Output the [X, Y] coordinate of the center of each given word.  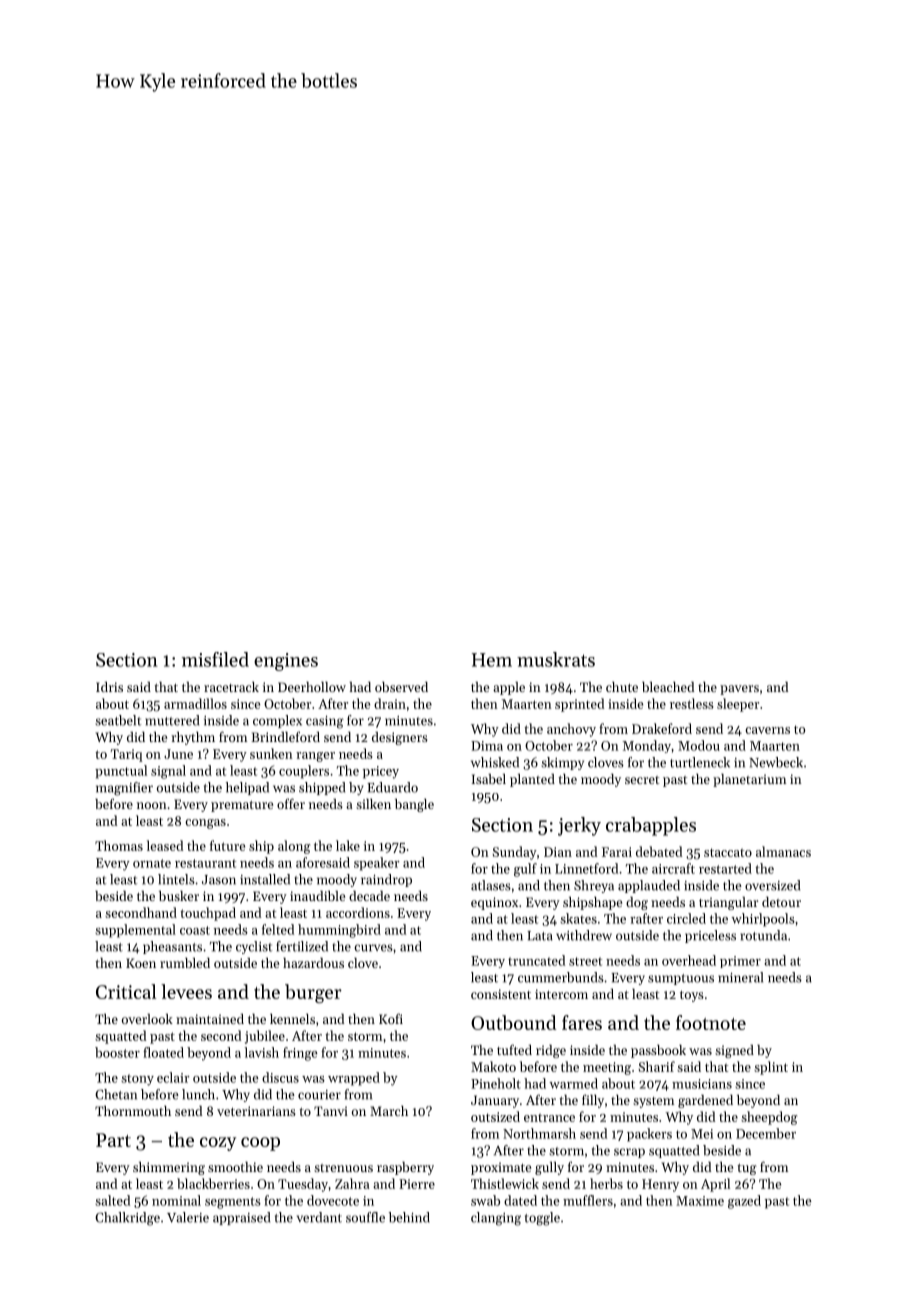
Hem [492, 660]
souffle [365, 1217]
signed [734, 1051]
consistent [501, 994]
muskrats [556, 659]
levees [186, 991]
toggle [542, 1219]
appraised [241, 1218]
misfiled [215, 659]
